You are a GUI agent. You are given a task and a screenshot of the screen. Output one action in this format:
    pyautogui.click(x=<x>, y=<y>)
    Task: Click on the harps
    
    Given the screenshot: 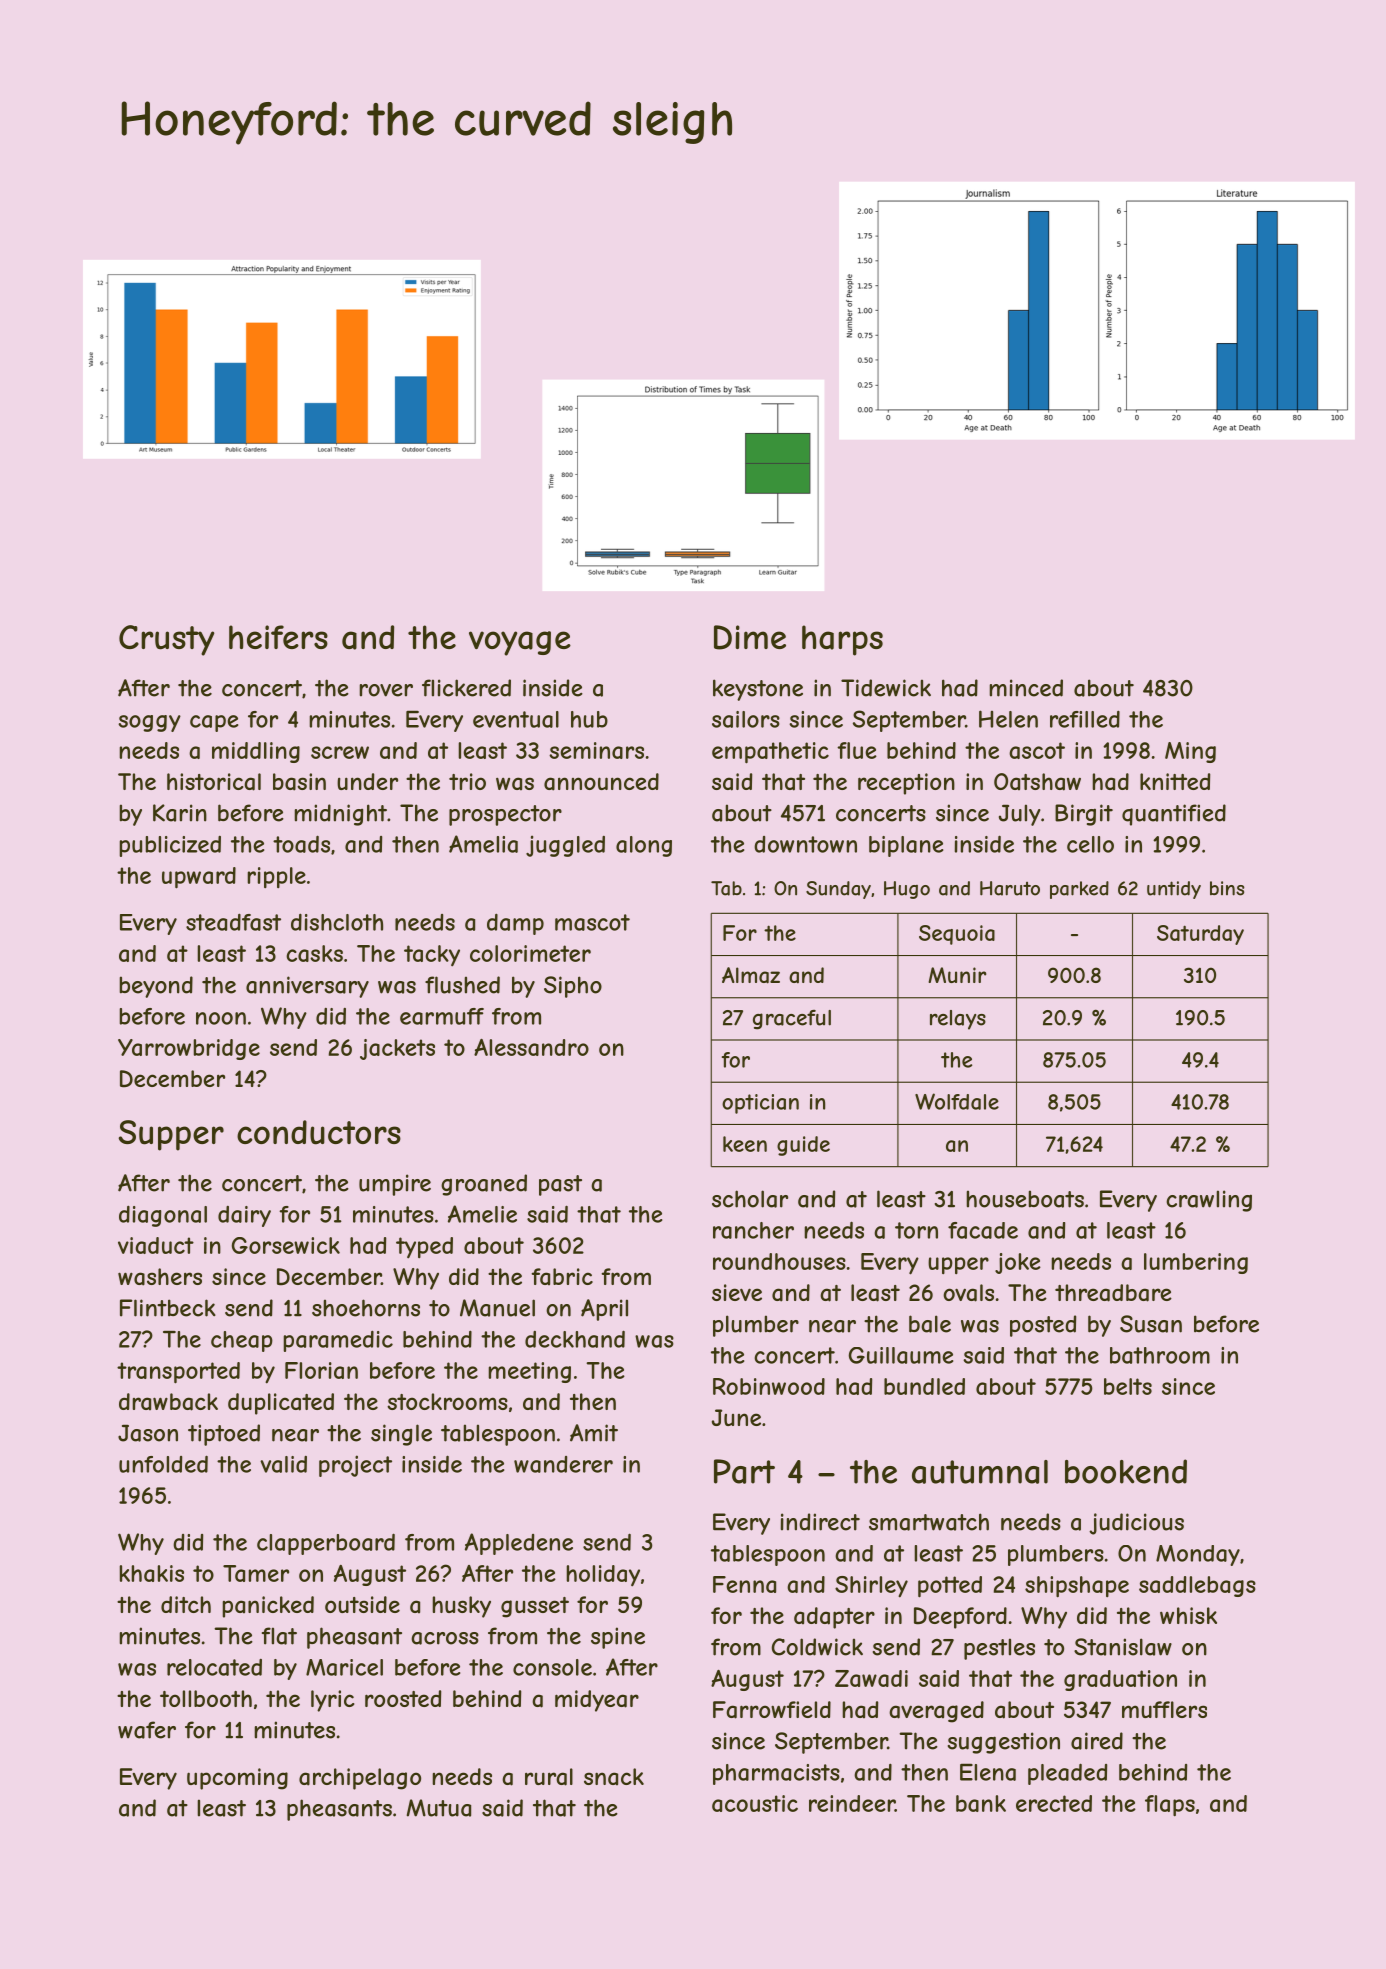 What is the action you would take?
    pyautogui.click(x=842, y=640)
